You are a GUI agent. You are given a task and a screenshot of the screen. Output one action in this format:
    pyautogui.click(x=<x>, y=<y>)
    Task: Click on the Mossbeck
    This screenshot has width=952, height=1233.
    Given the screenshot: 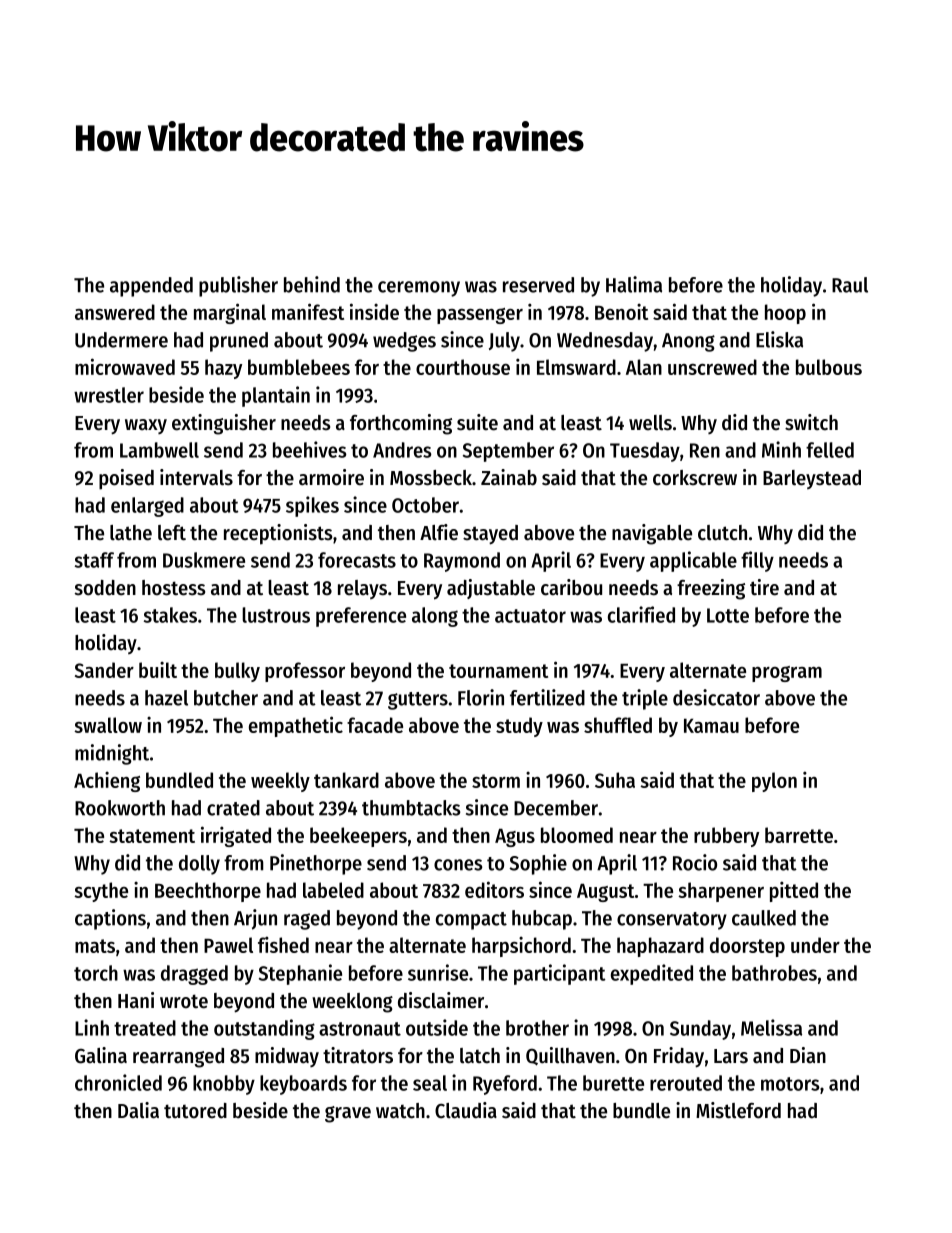 What is the action you would take?
    pyautogui.click(x=431, y=478)
